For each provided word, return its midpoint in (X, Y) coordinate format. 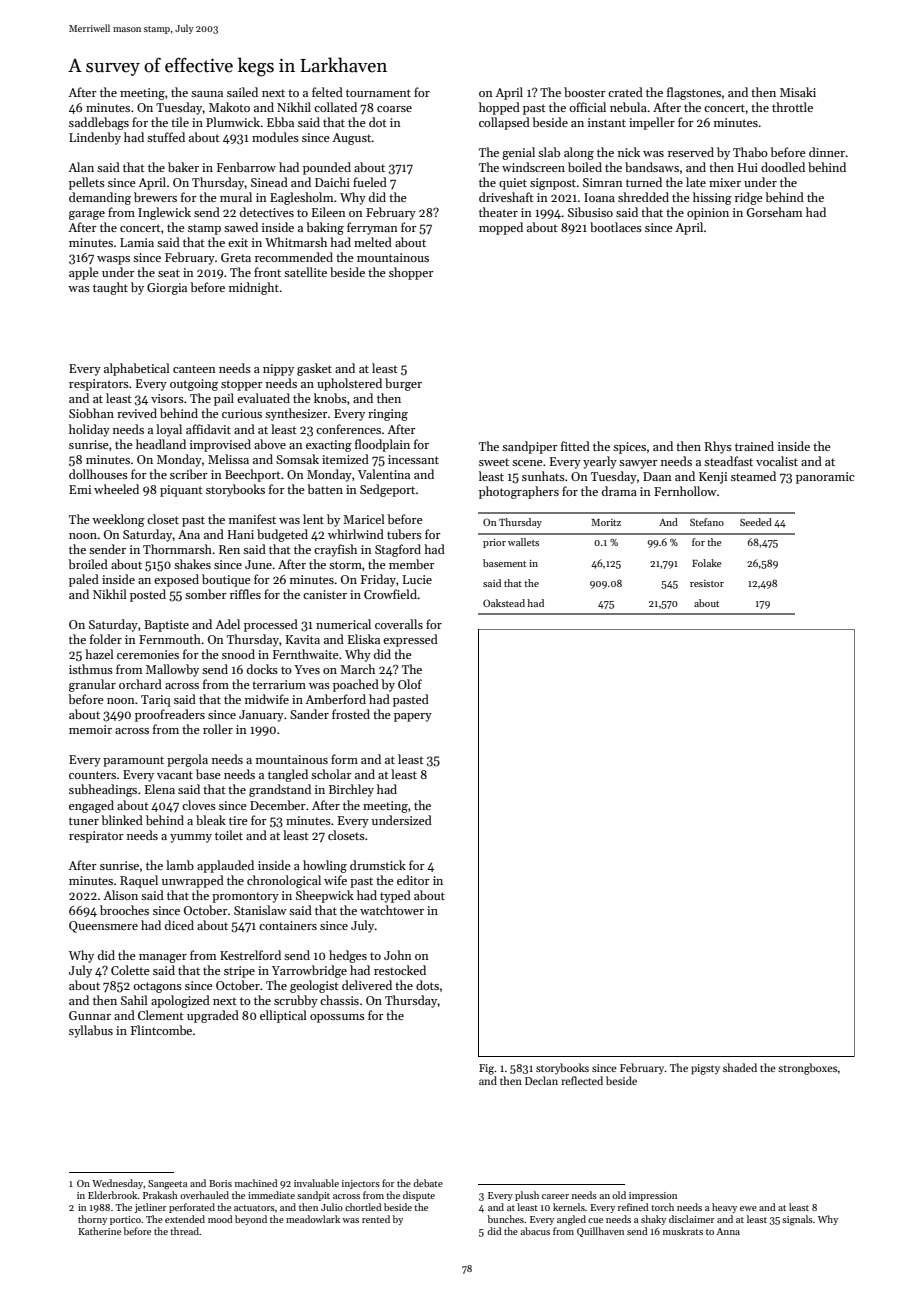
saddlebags (99, 123)
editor (413, 880)
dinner (827, 152)
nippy (278, 370)
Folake (706, 563)
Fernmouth (170, 639)
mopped (501, 228)
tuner (84, 821)
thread (185, 1231)
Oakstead (504, 603)
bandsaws (652, 167)
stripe (239, 972)
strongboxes (807, 1069)
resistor (707, 583)
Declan (541, 1080)
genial (518, 153)
